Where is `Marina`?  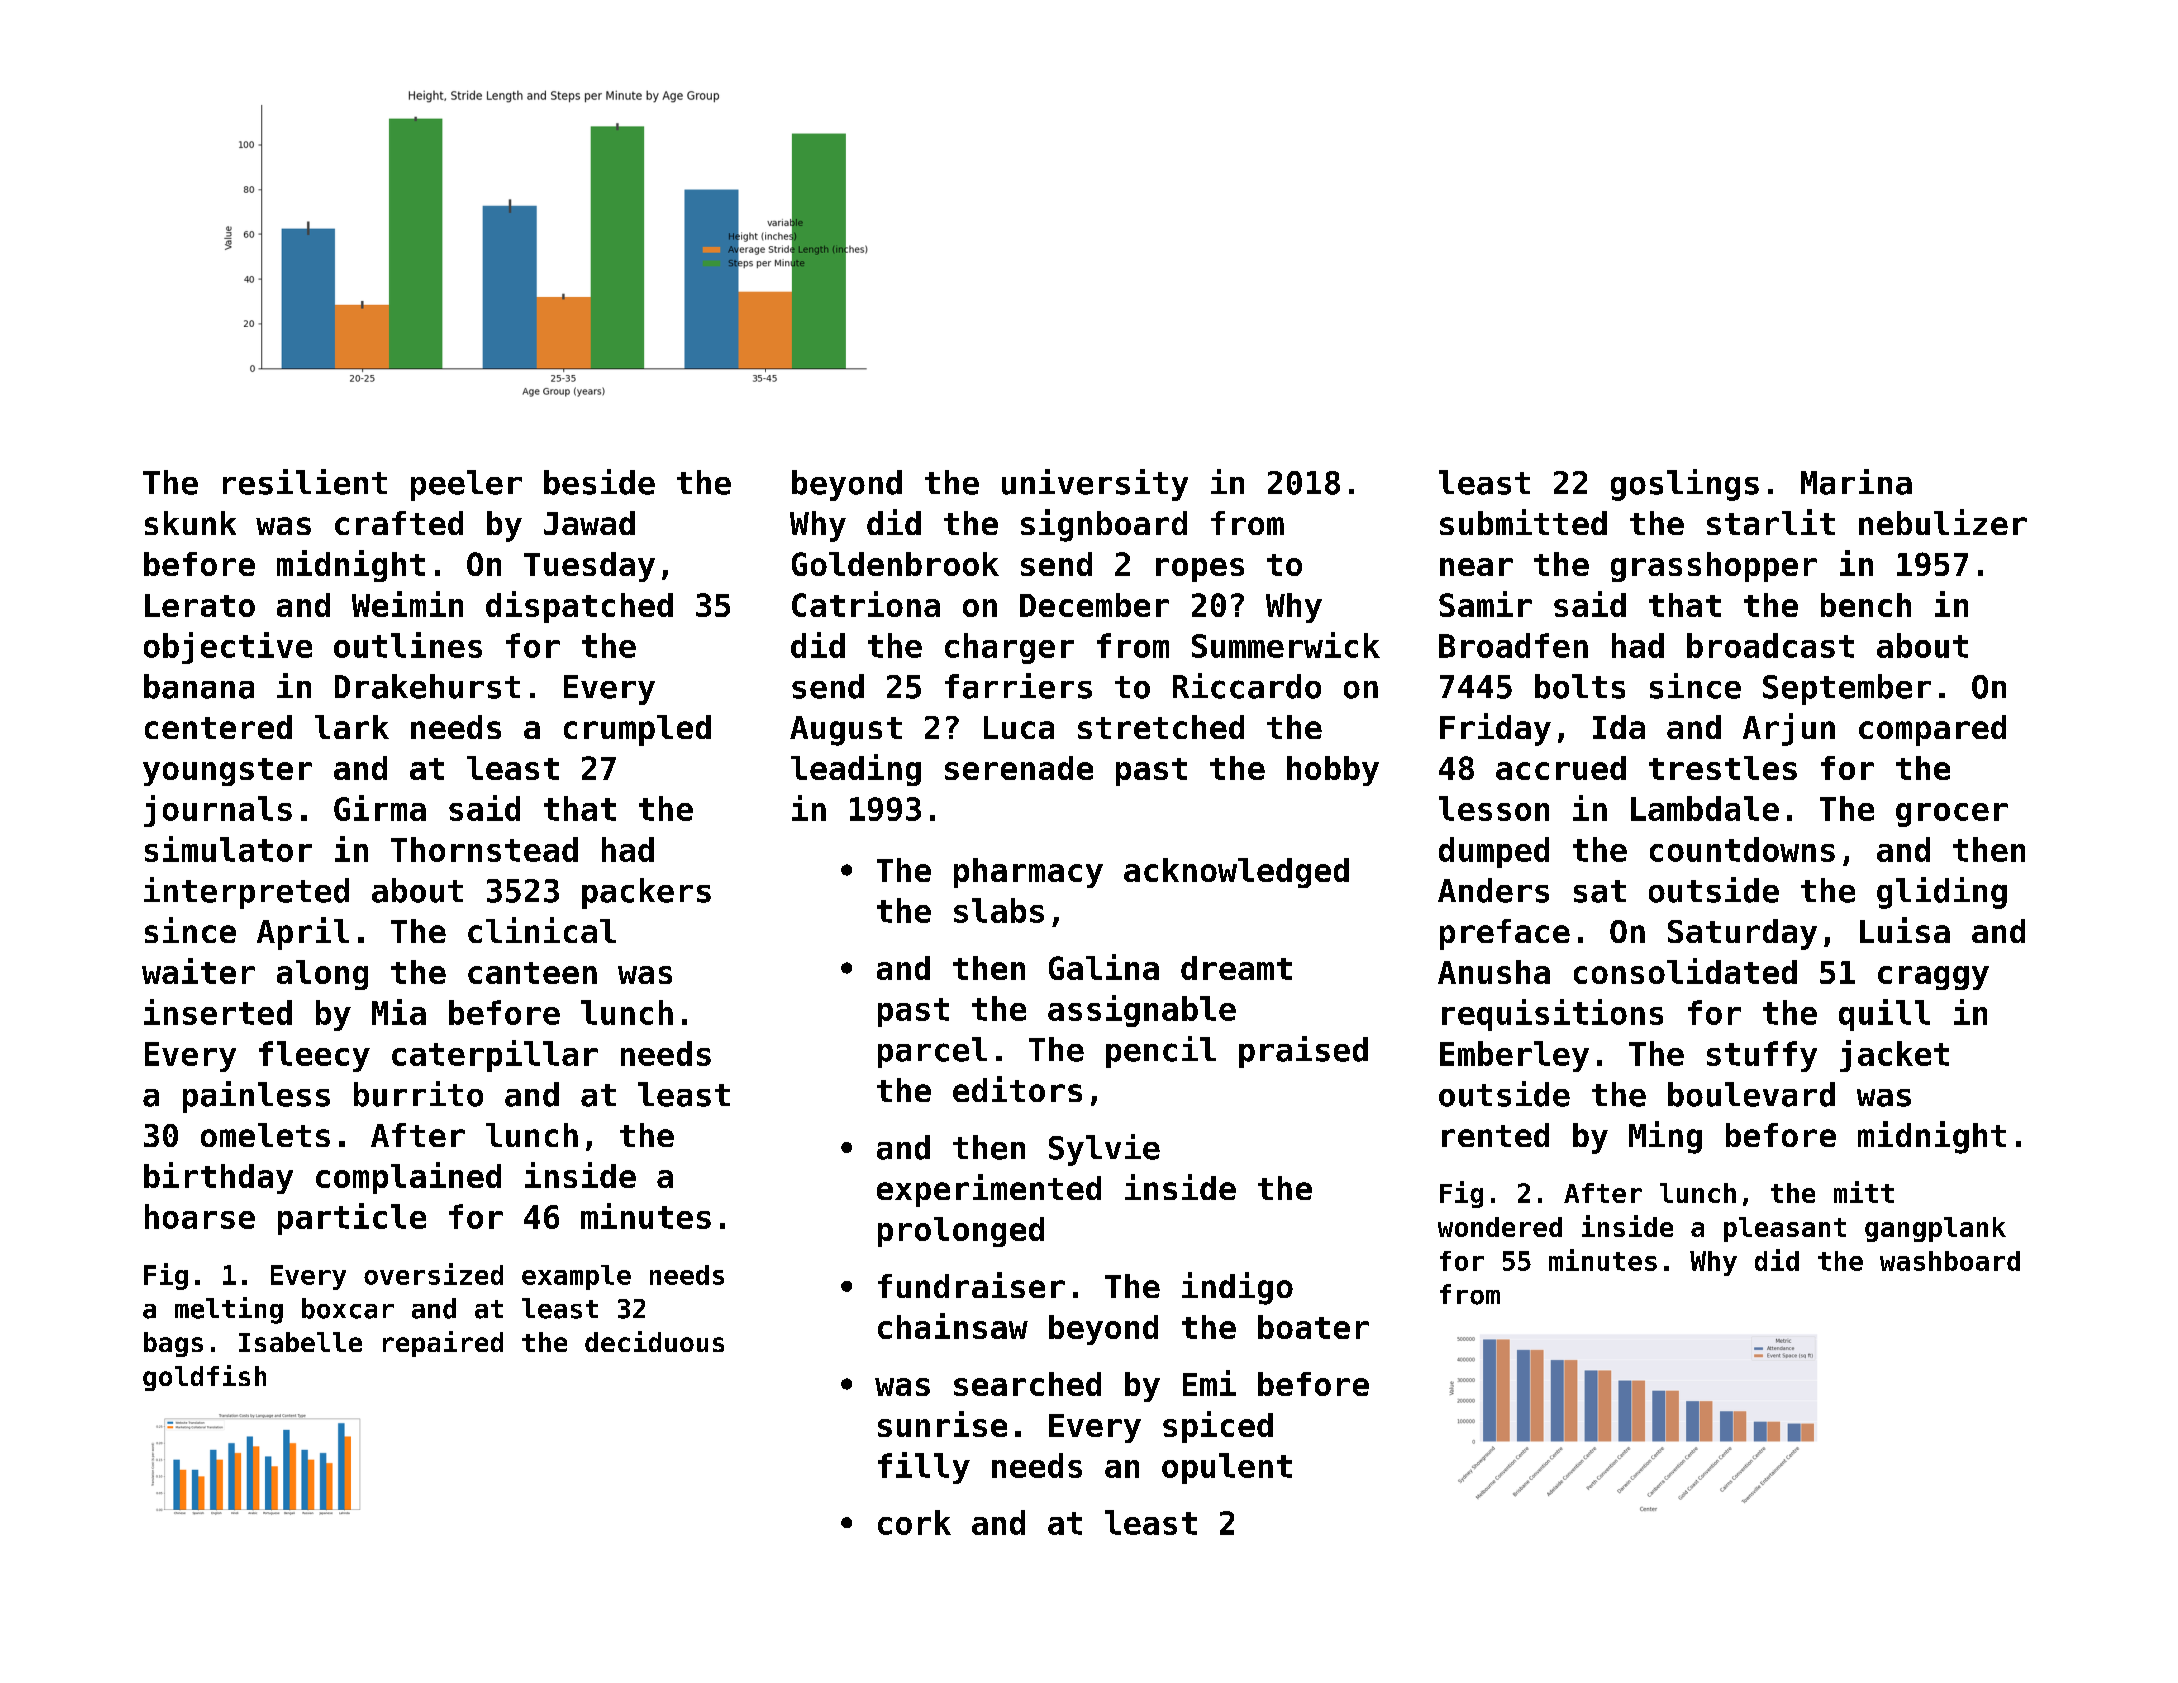
Marina is located at coordinates (1856, 482).
